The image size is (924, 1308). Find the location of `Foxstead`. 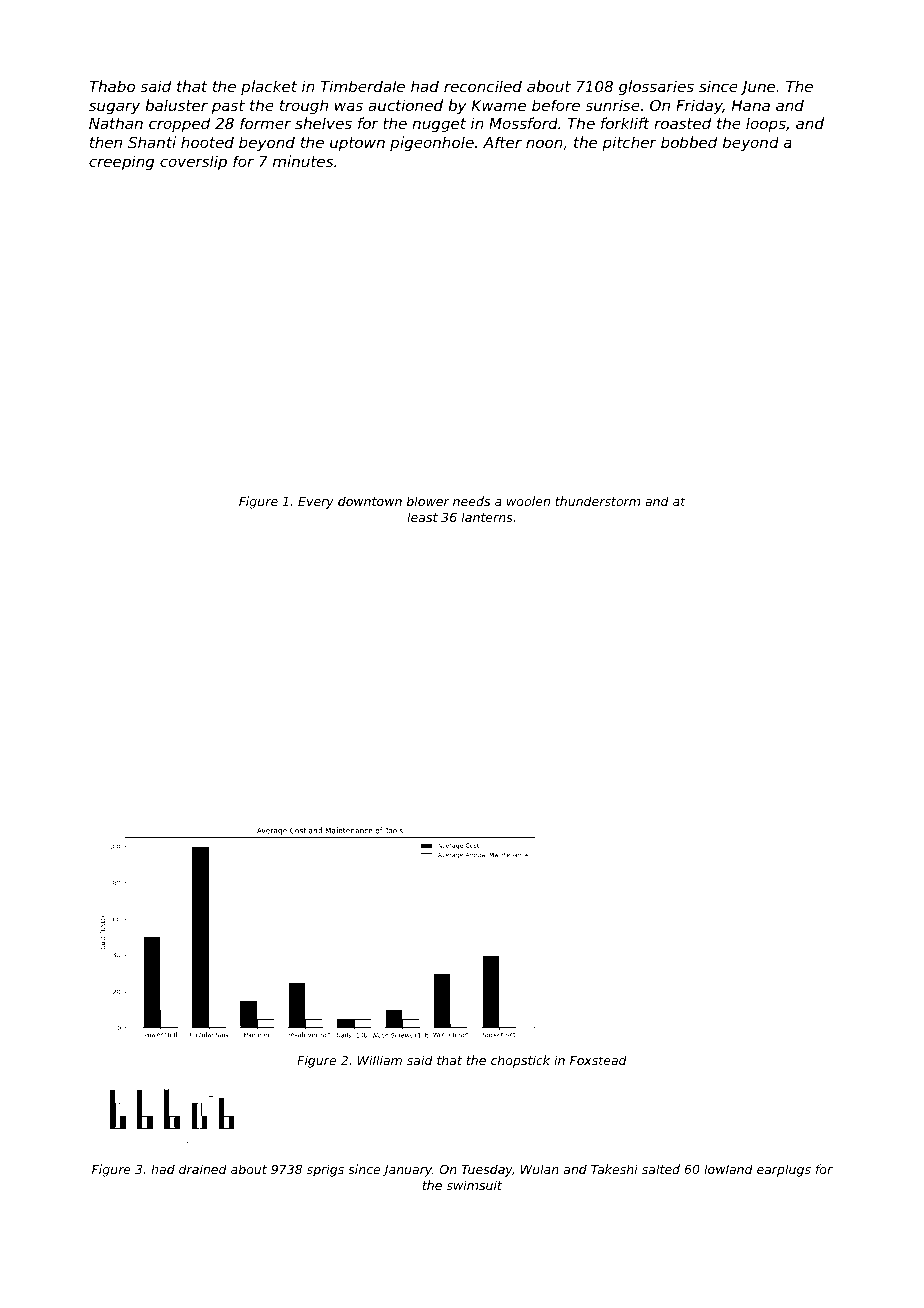

Foxstead is located at coordinates (598, 1060).
